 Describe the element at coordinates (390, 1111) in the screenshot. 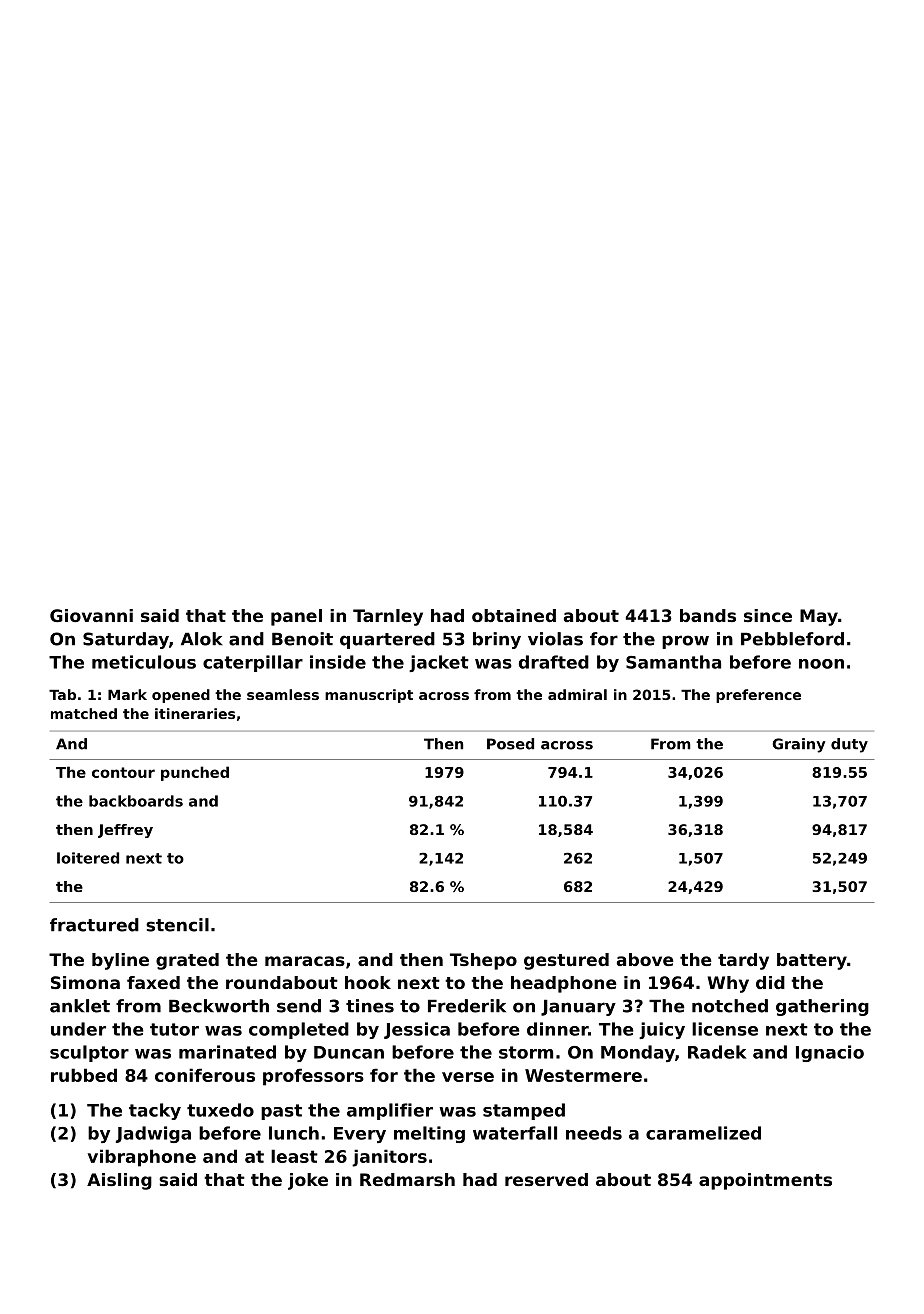

I see `amplifier` at that location.
